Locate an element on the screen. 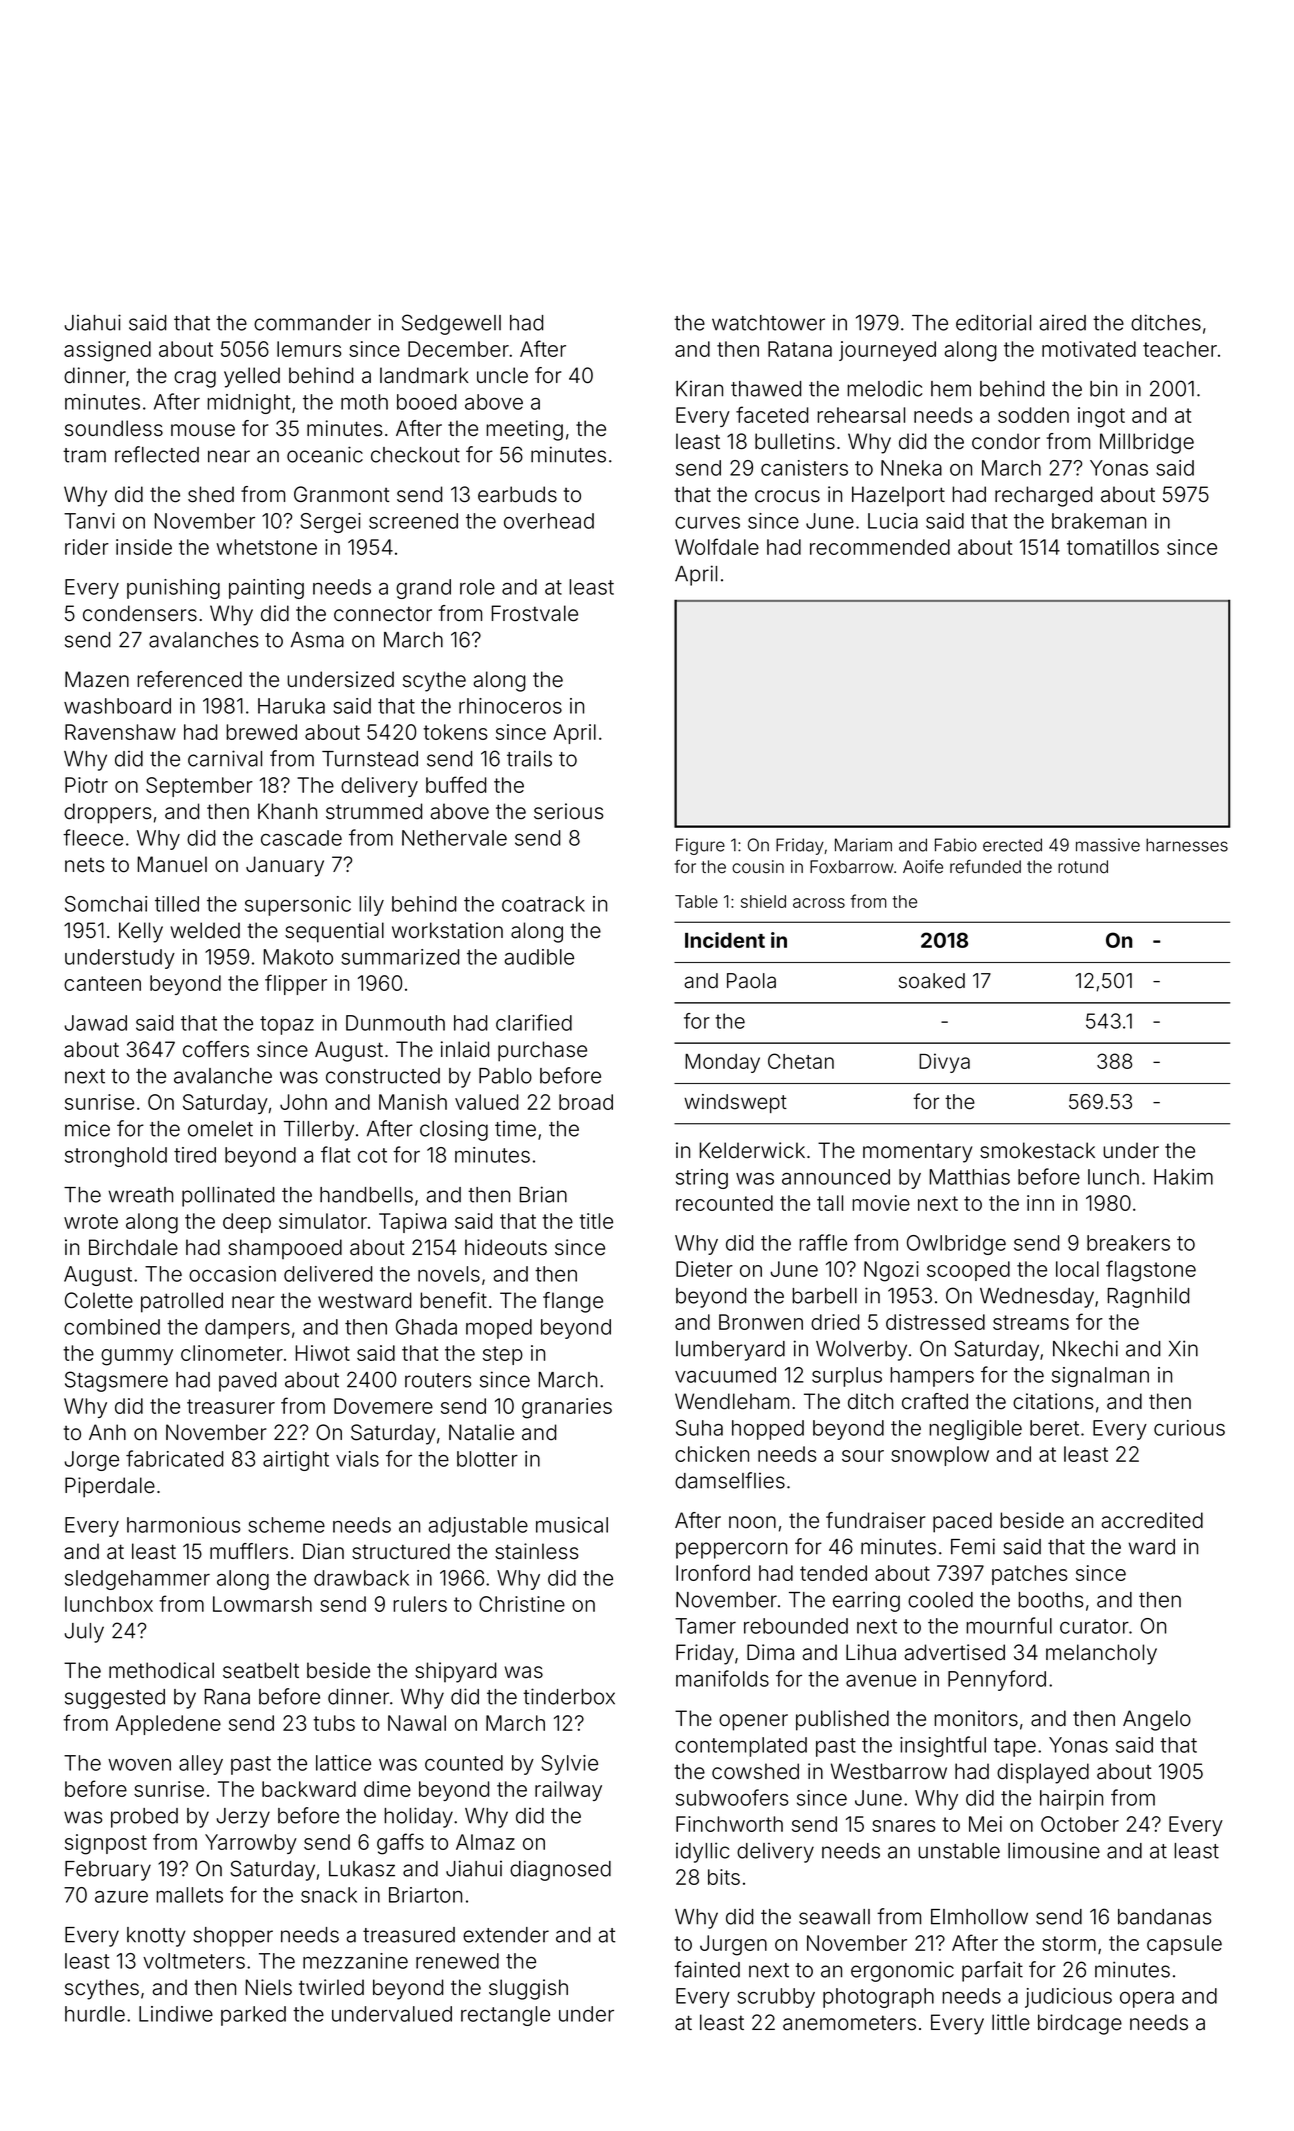  massive is located at coordinates (1108, 845).
